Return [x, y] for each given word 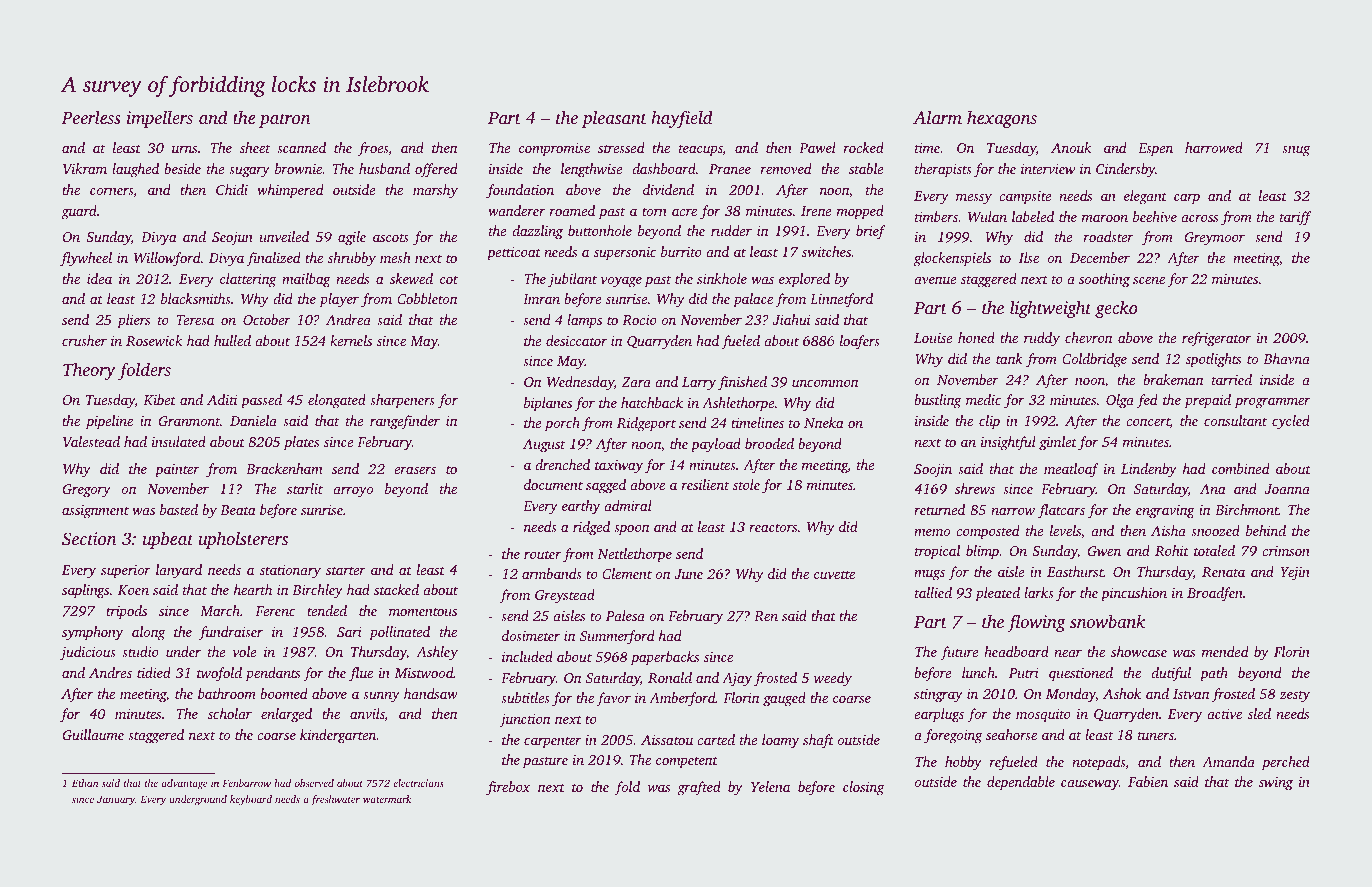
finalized [273, 259]
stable [866, 168]
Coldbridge [1095, 360]
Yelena [770, 786]
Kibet [159, 399]
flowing [1036, 623]
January [116, 800]
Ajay [737, 680]
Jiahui [791, 319]
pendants [272, 674]
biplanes [548, 404]
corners [111, 191]
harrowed [1214, 147]
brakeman [1173, 379]
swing [1276, 784]
